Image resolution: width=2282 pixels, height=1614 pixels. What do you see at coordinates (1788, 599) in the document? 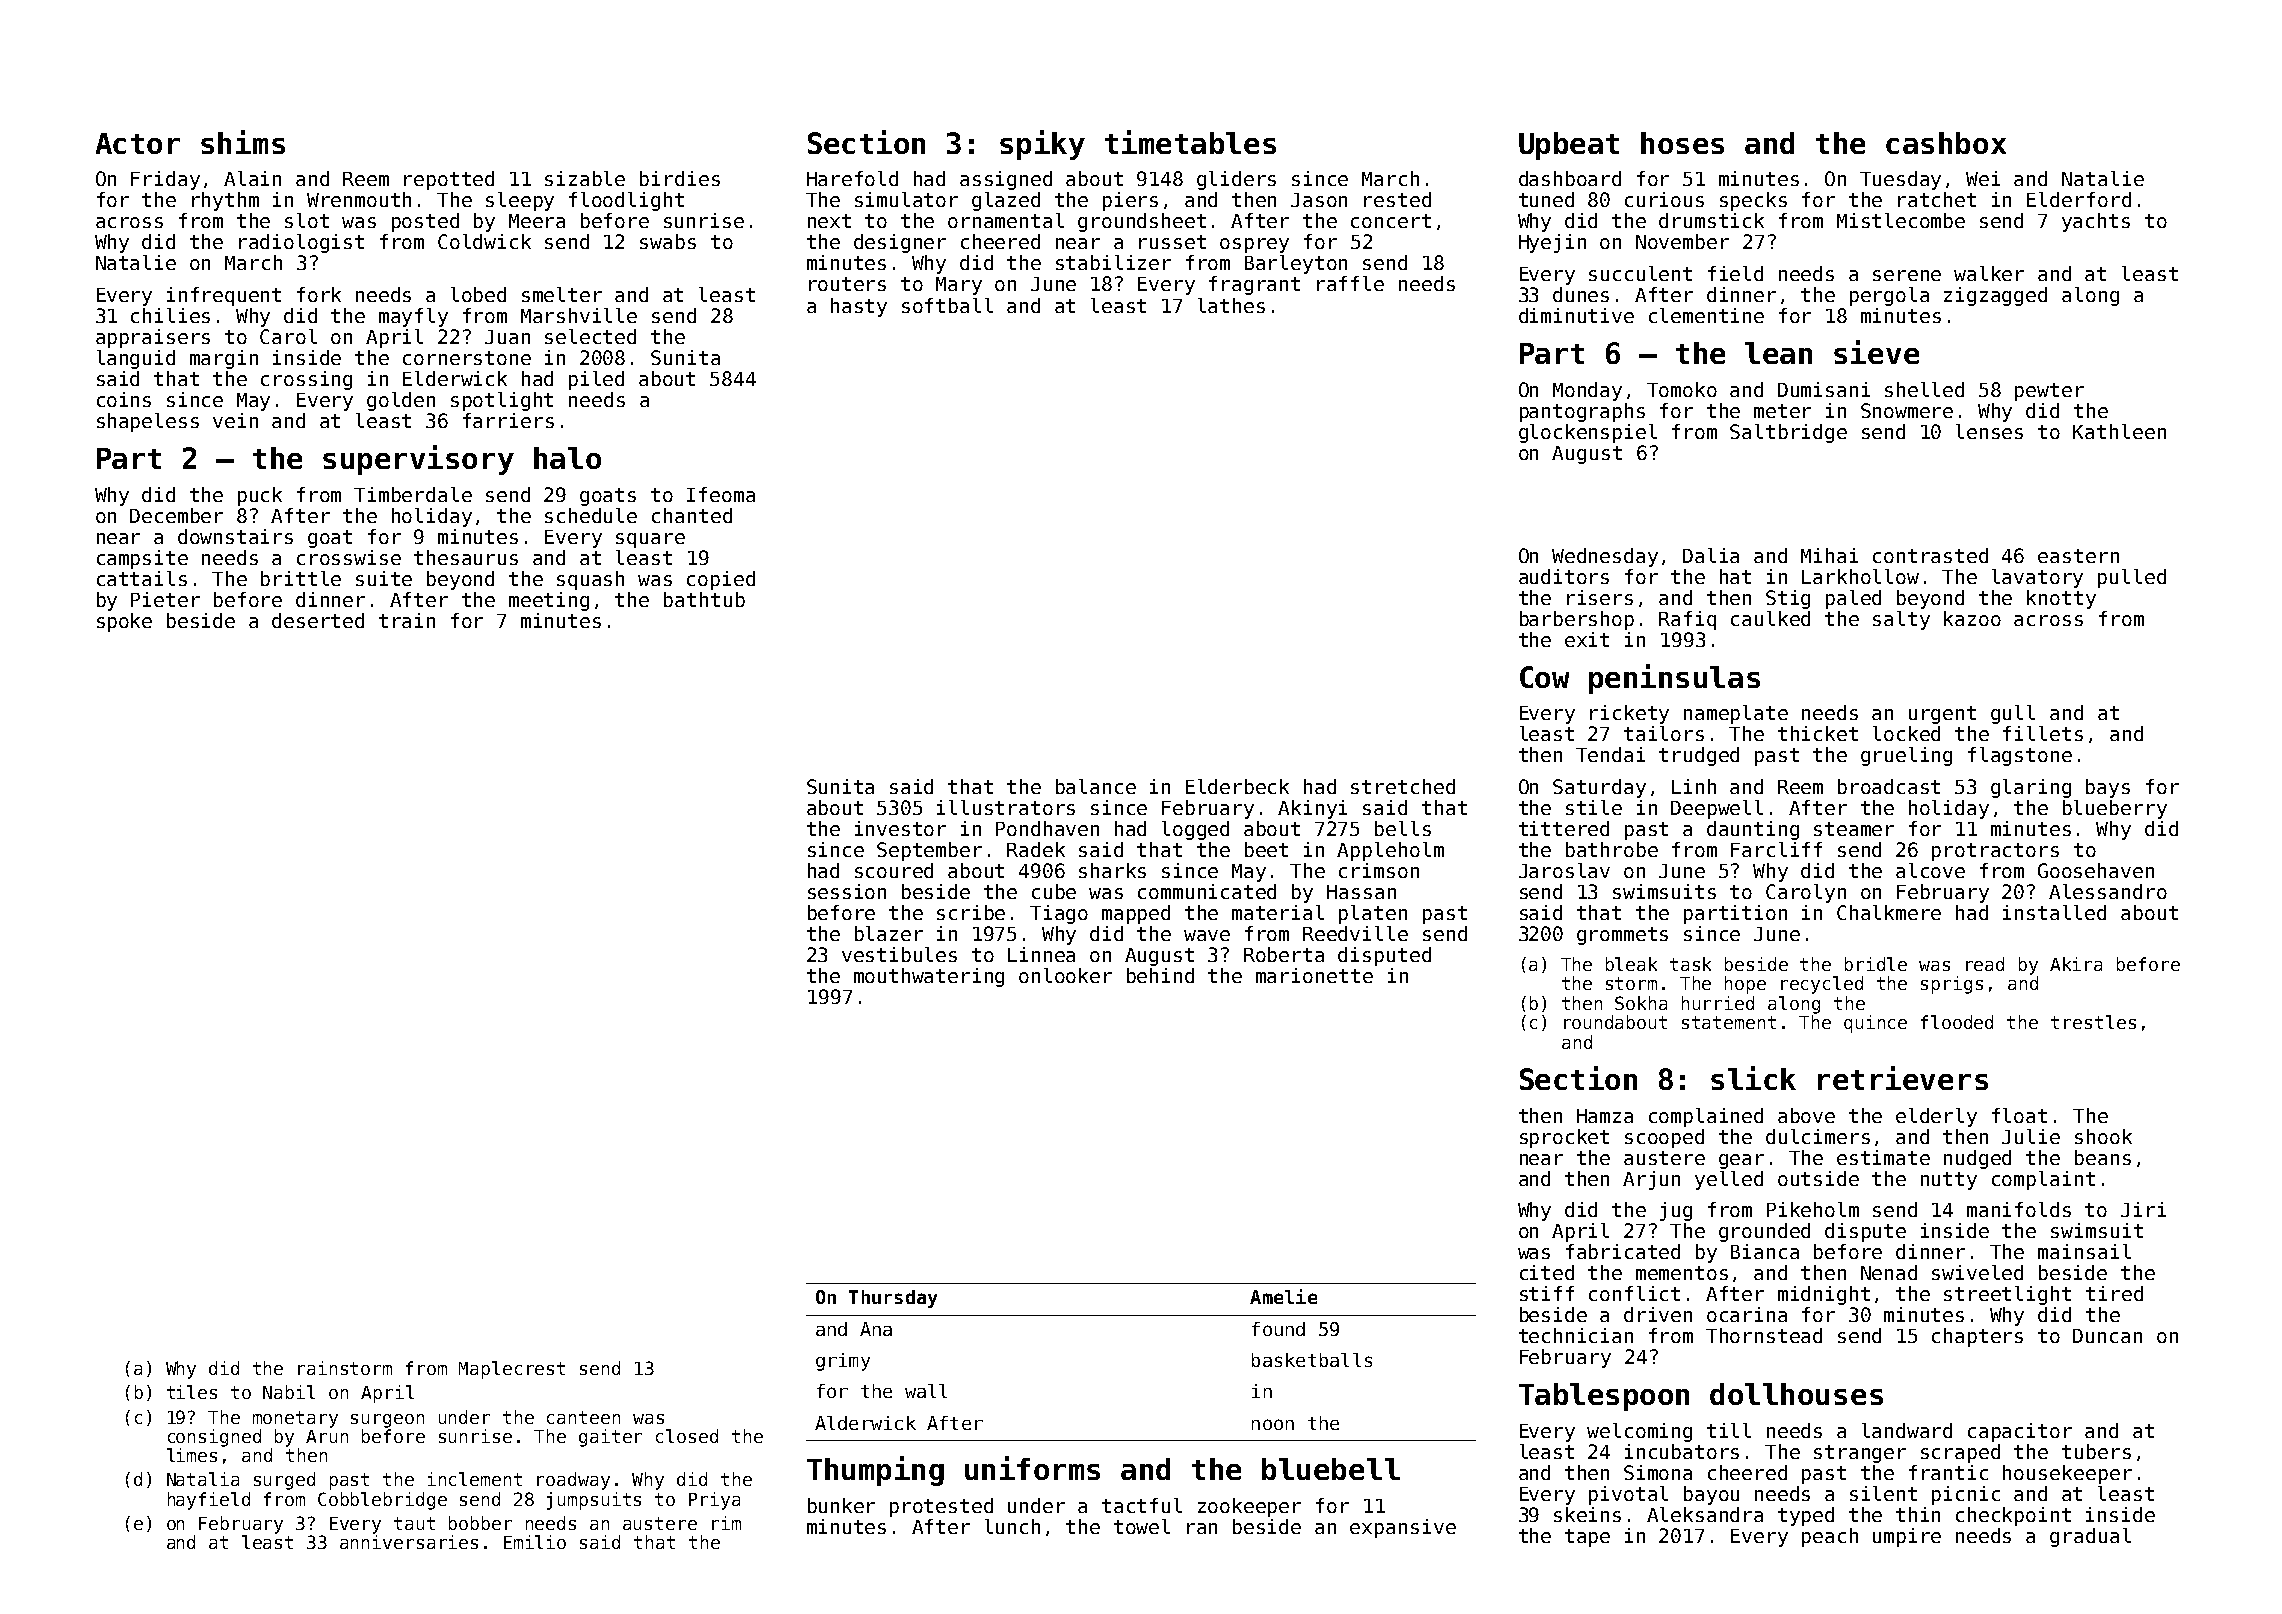
I see `Stig` at bounding box center [1788, 599].
